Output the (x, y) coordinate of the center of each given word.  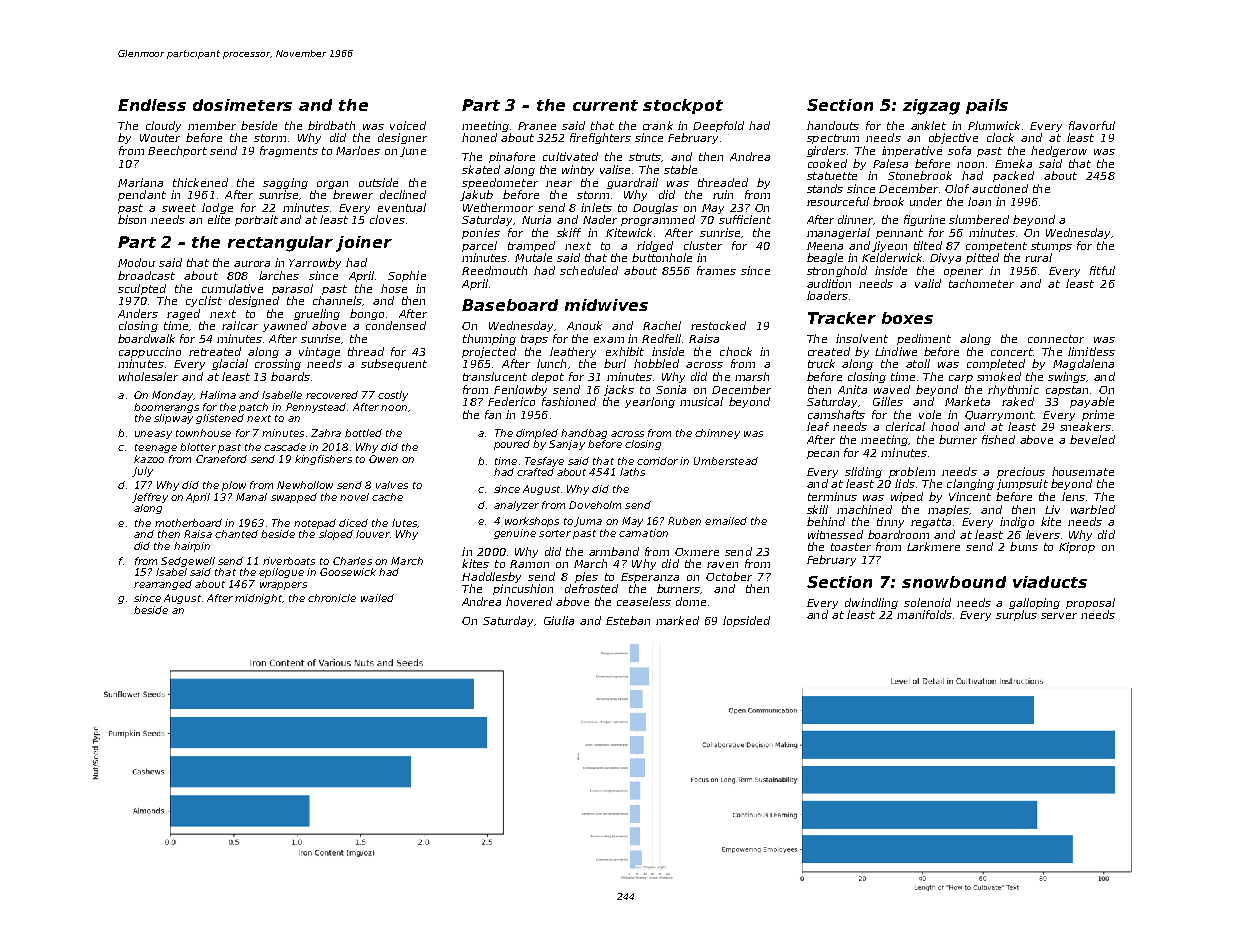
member (212, 125)
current (605, 105)
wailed (377, 598)
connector (1056, 339)
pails (987, 106)
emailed (726, 521)
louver (372, 534)
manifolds (924, 614)
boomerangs (166, 408)
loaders (827, 295)
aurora (252, 264)
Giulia (559, 620)
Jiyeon (889, 246)
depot (548, 377)
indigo (1017, 522)
